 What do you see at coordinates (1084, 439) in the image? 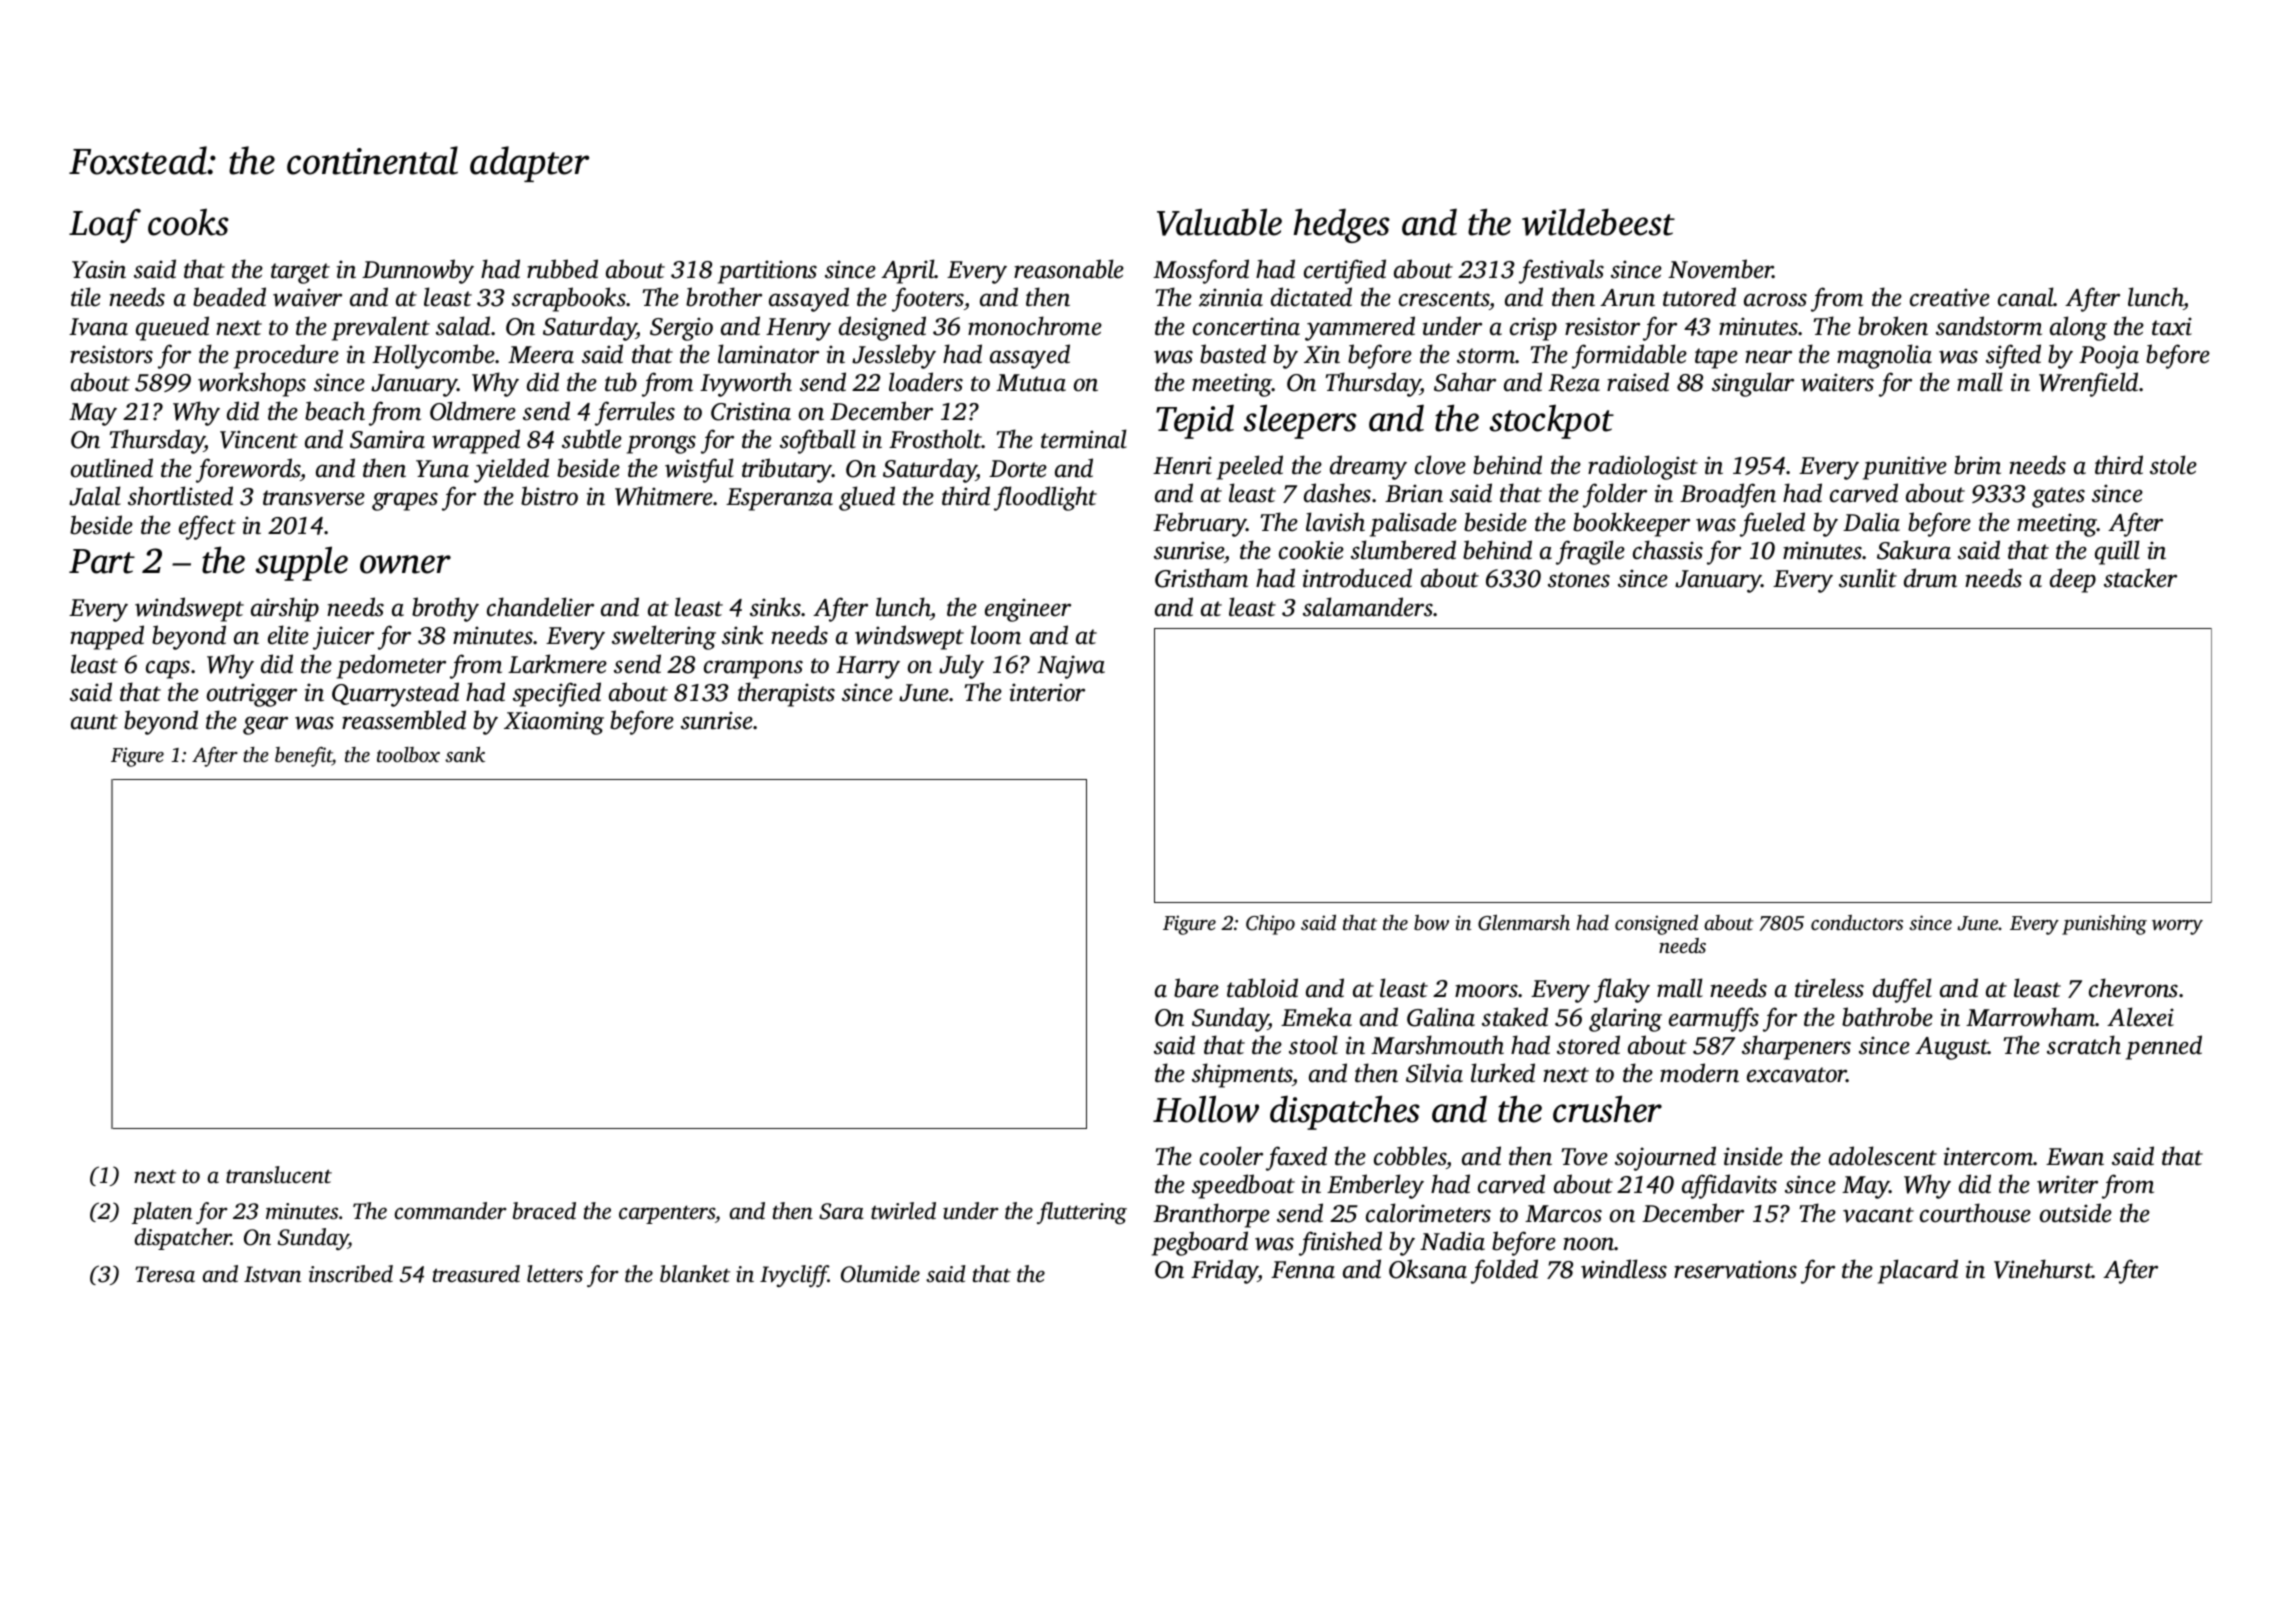
I see `terminal` at bounding box center [1084, 439].
